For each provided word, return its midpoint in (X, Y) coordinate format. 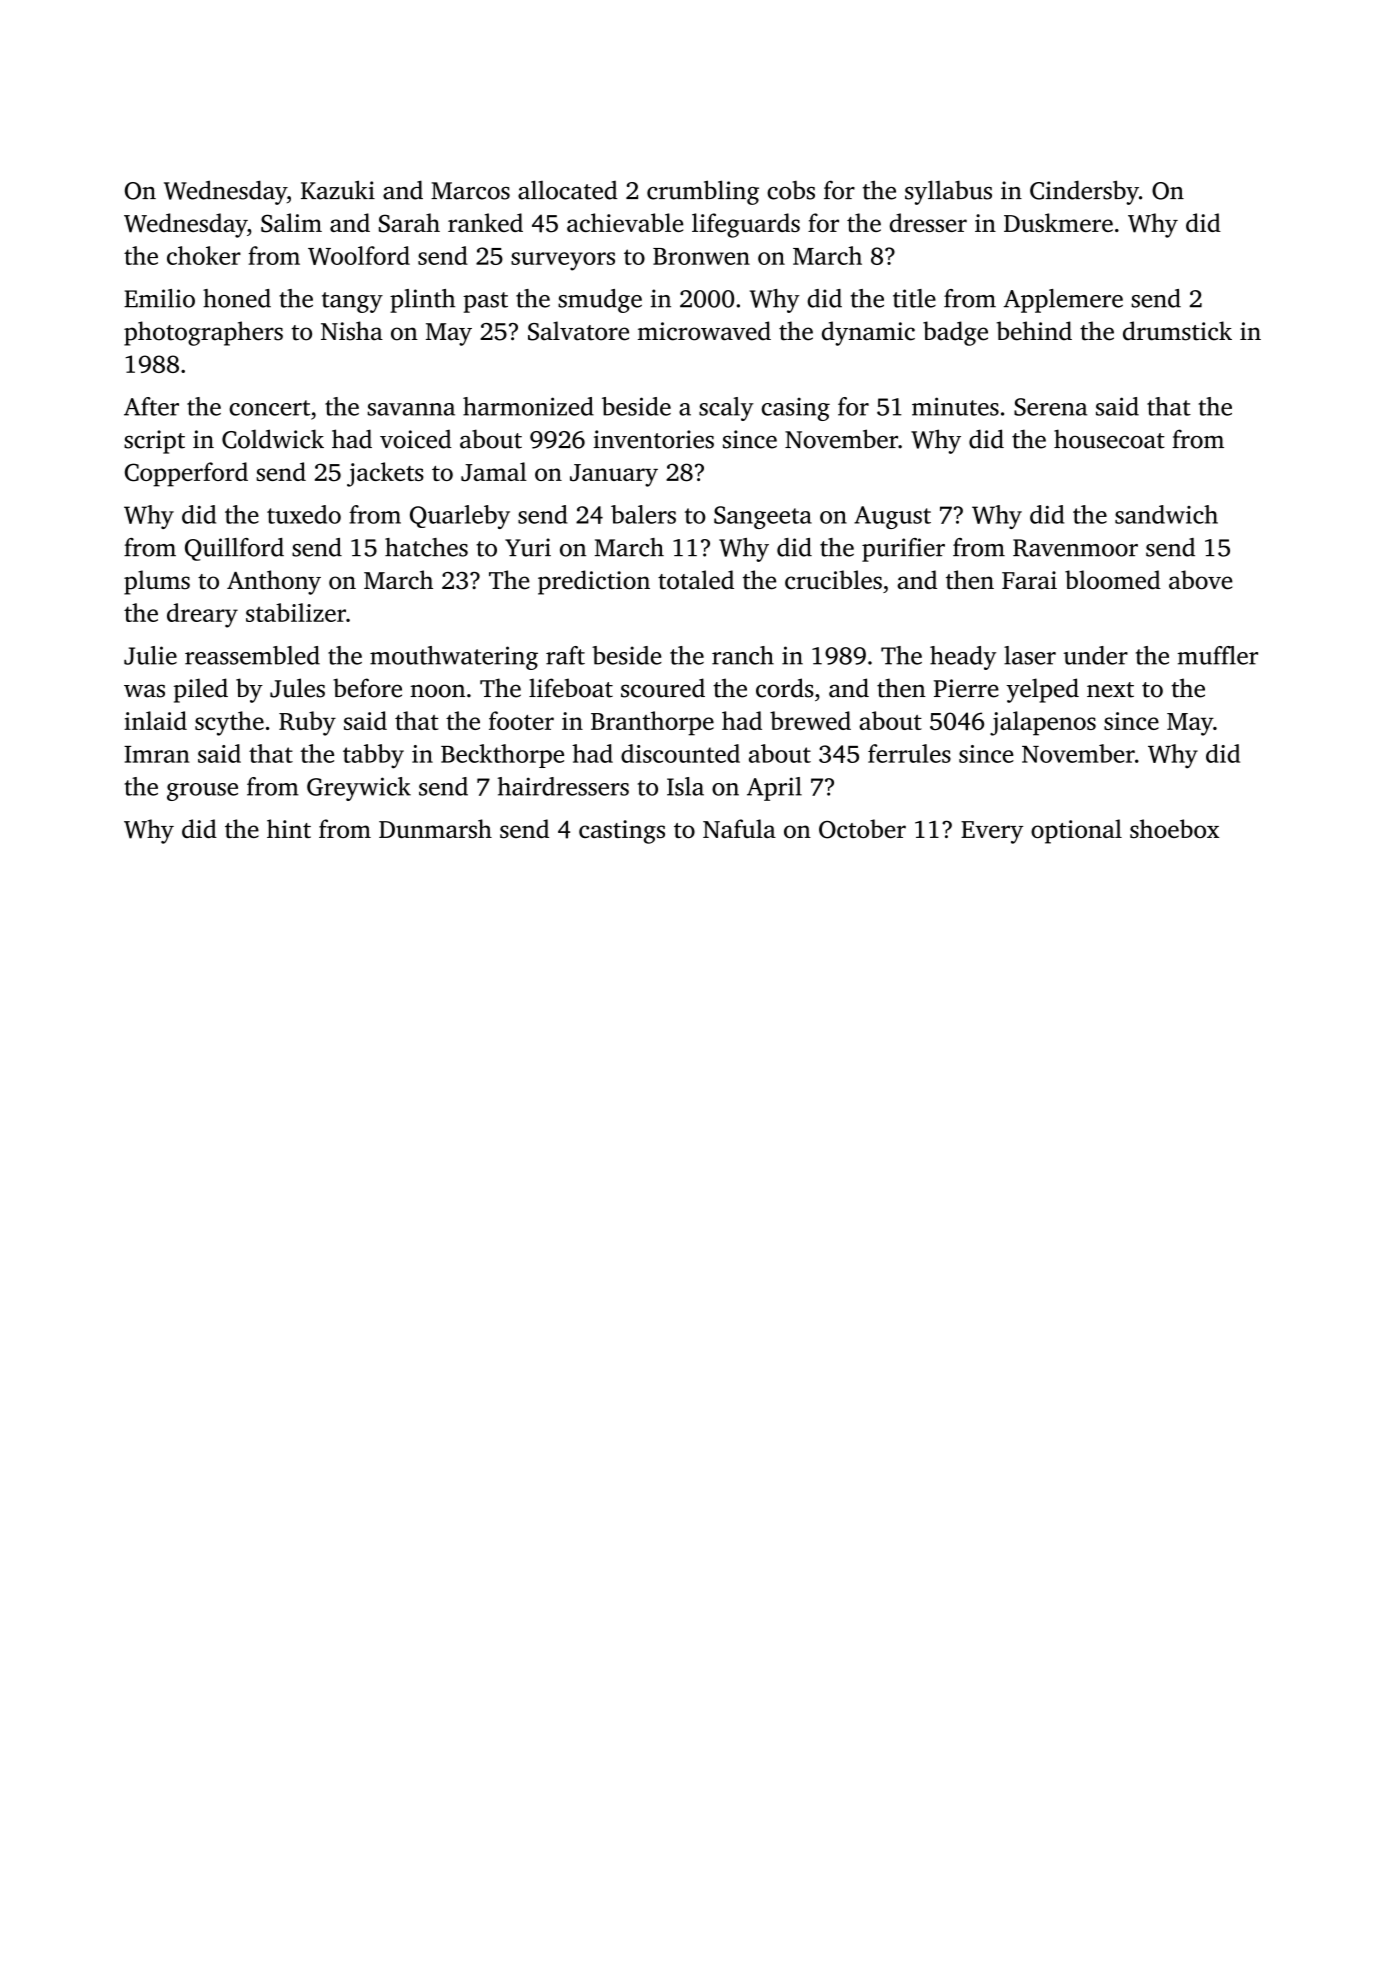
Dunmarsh (435, 828)
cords (785, 688)
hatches (426, 547)
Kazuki (338, 190)
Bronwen (701, 256)
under (1095, 655)
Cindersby (1084, 192)
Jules (297, 688)
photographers (203, 333)
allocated (568, 190)
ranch (743, 655)
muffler (1218, 655)
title (914, 298)
